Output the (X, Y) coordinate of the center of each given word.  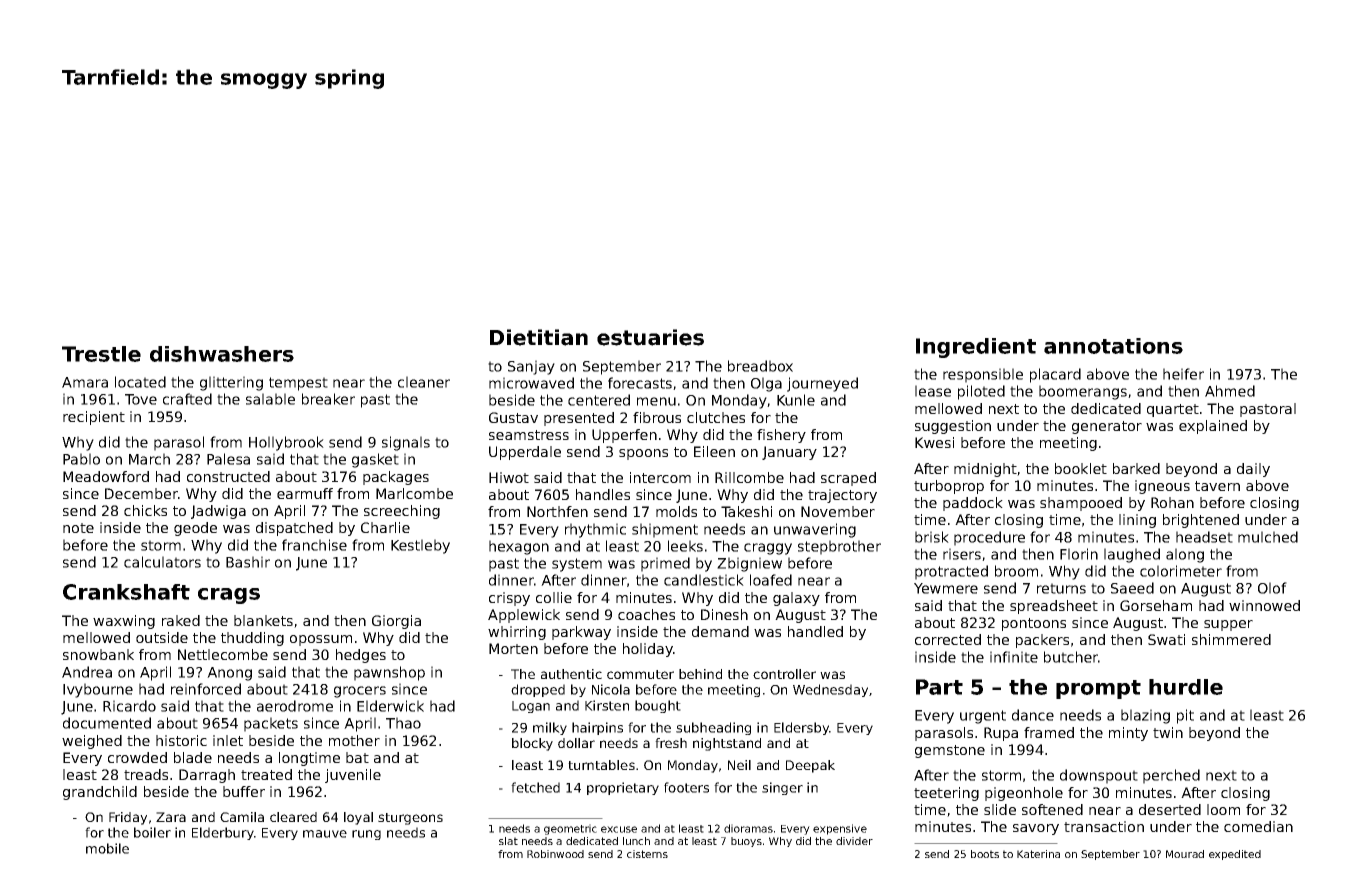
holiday (648, 650)
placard (1055, 375)
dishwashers (222, 354)
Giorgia (396, 622)
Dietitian (539, 337)
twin (1168, 732)
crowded (137, 757)
